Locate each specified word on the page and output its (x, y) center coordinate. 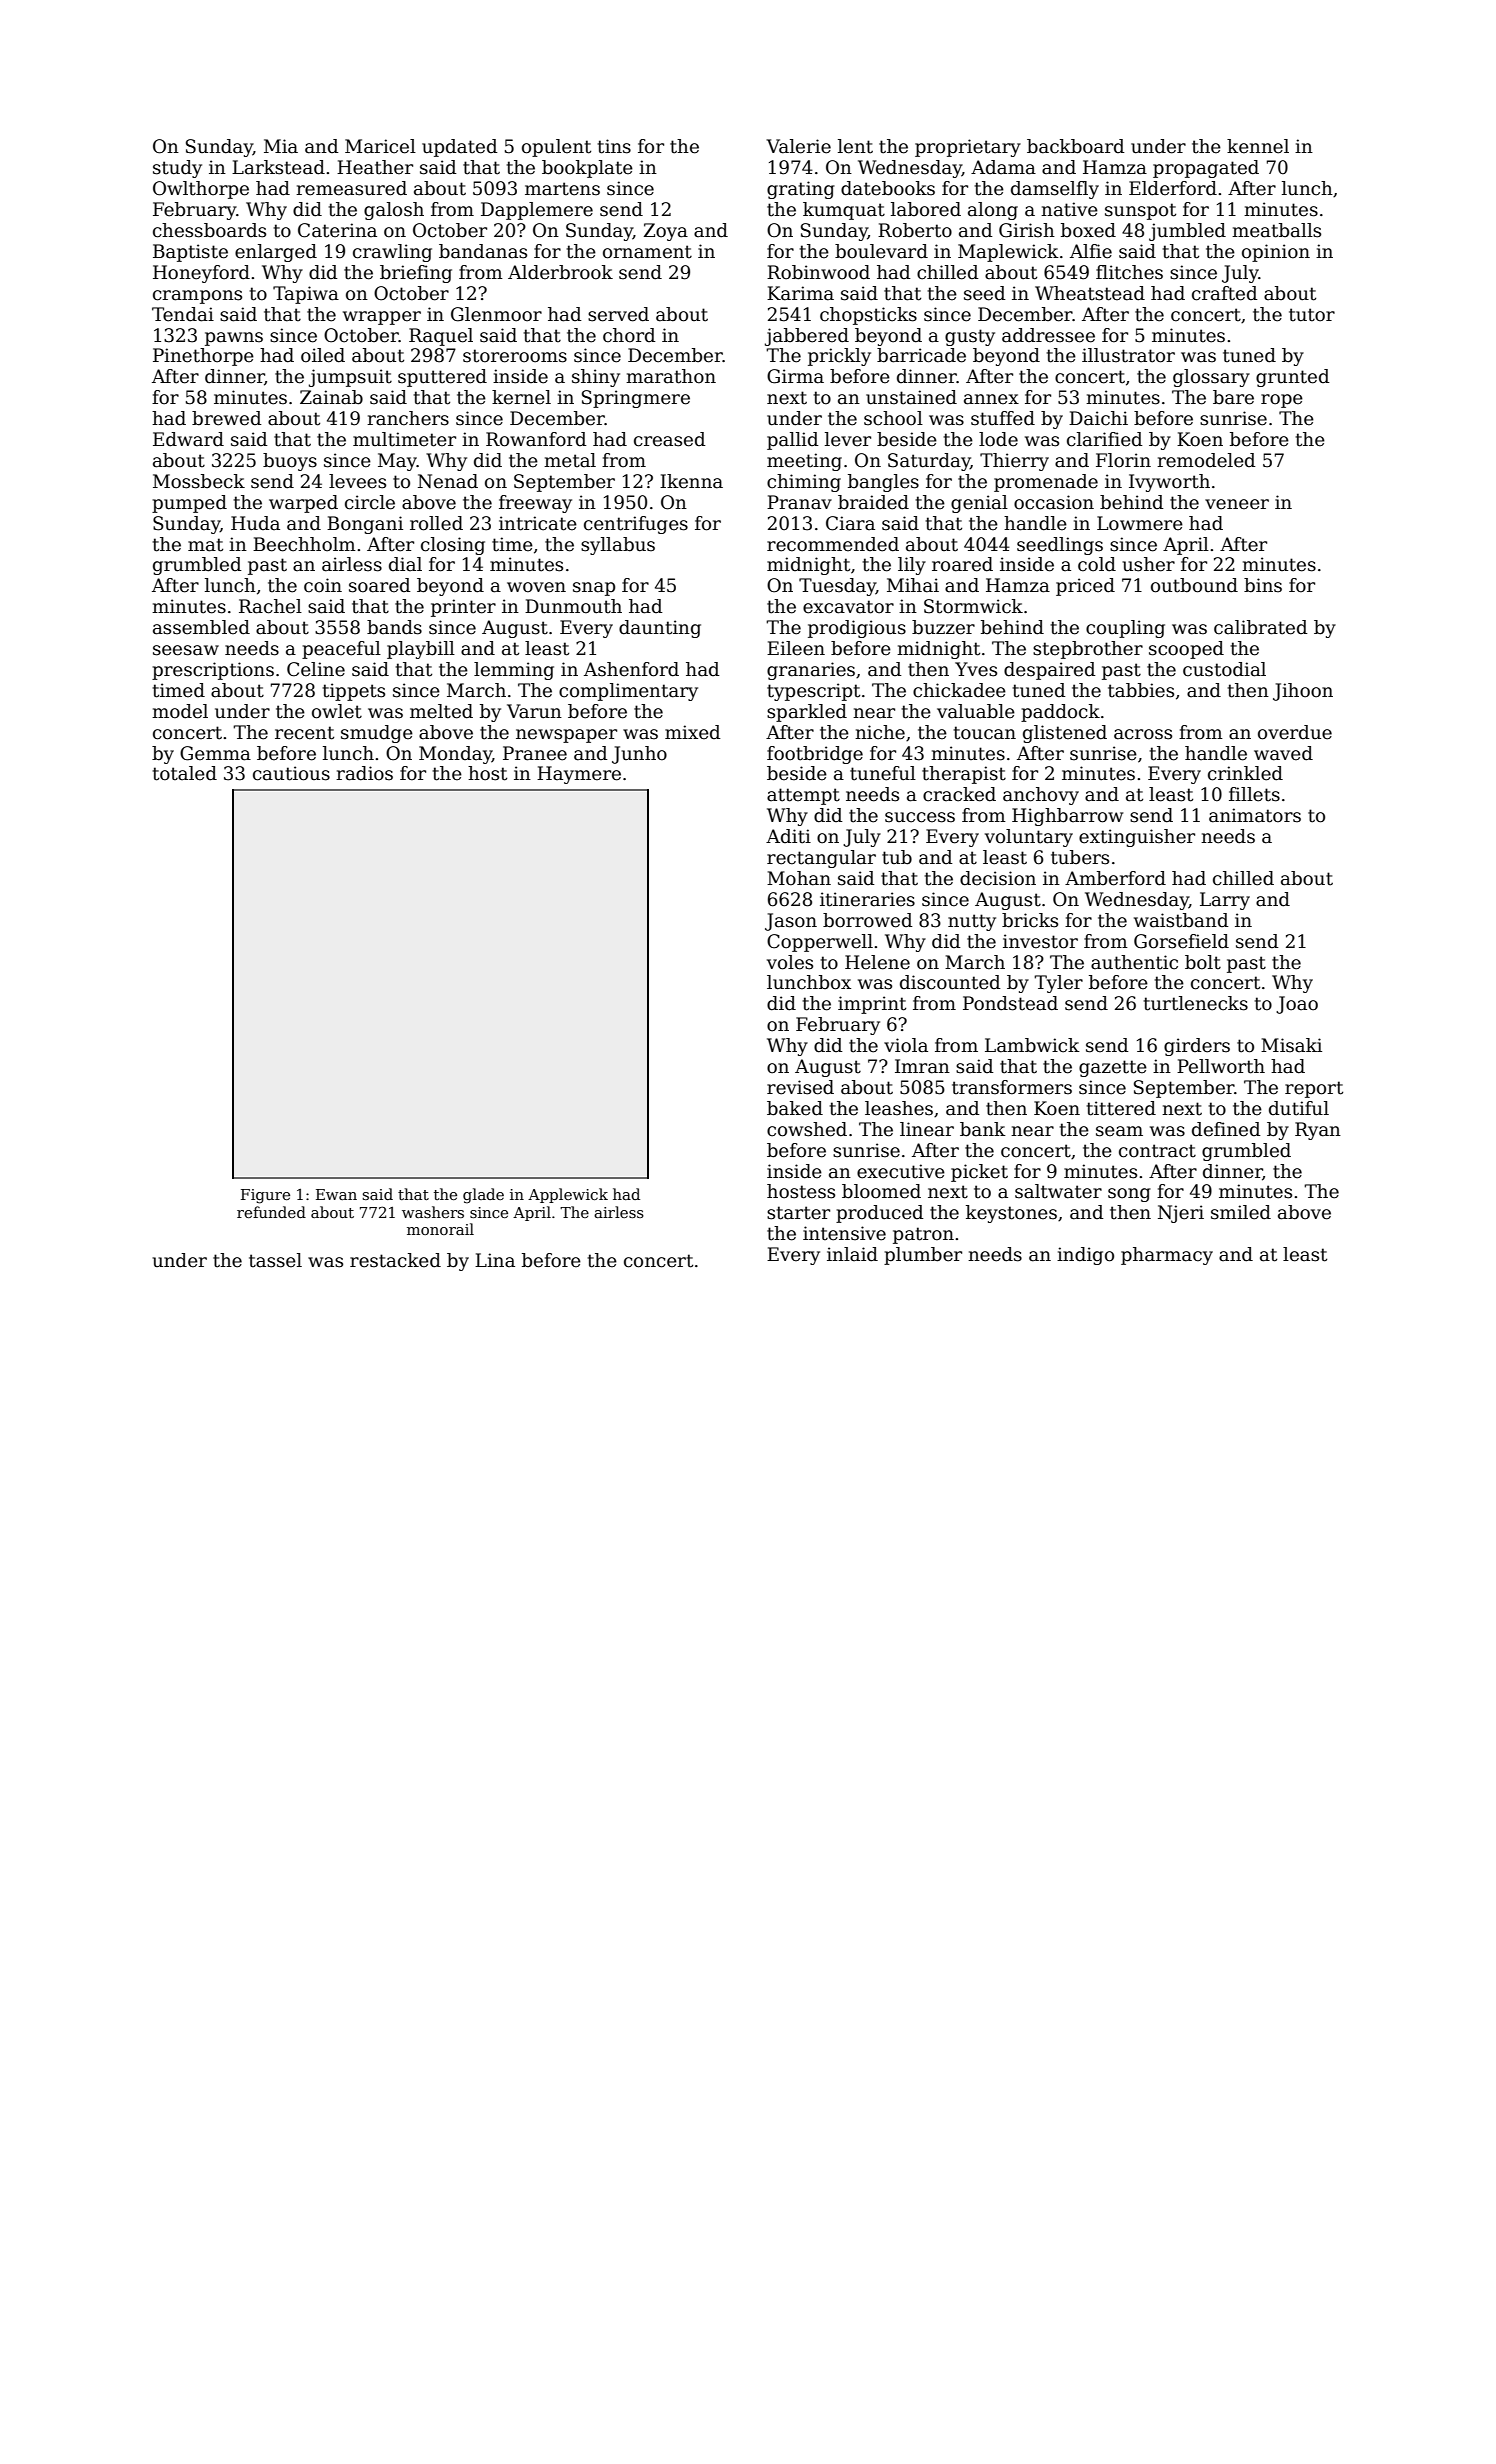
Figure (265, 1196)
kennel (1258, 146)
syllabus (618, 546)
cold (1097, 564)
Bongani (365, 525)
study (177, 169)
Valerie (798, 146)
